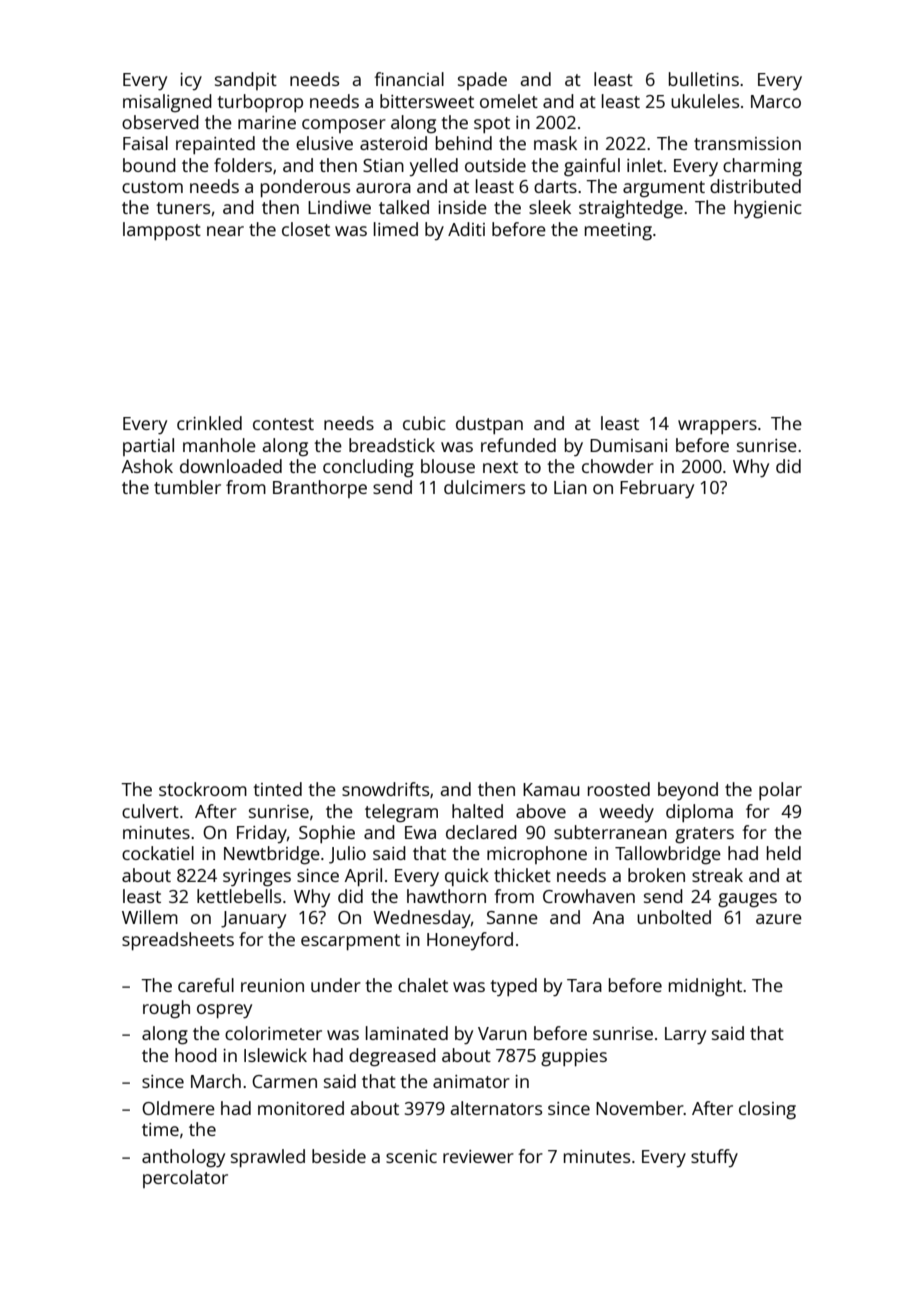 The image size is (924, 1314). What do you see at coordinates (555, 143) in the screenshot?
I see `mask` at bounding box center [555, 143].
